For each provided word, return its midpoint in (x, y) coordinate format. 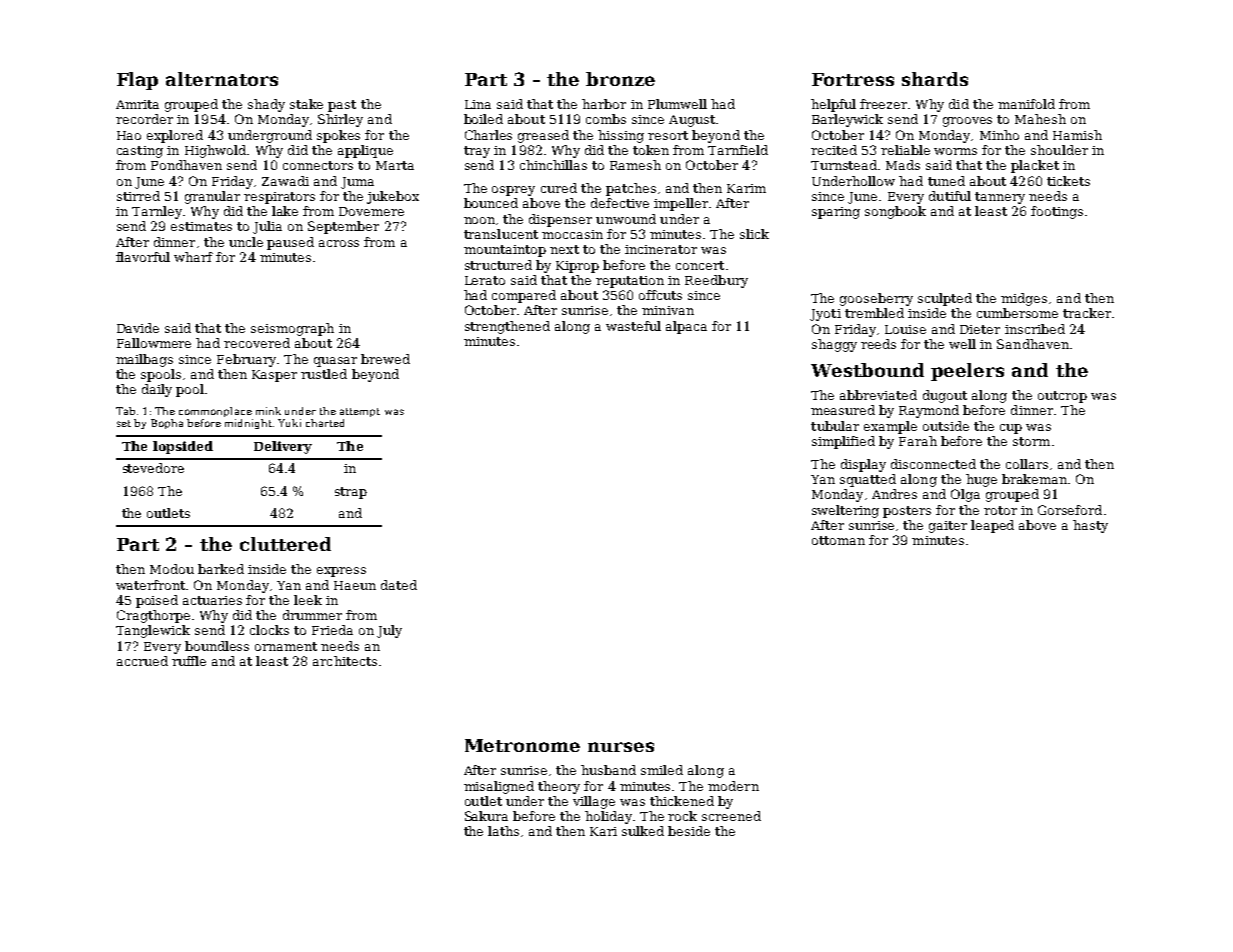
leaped (992, 526)
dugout (945, 396)
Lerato (485, 280)
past (342, 106)
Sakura (486, 816)
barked (221, 569)
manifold (1026, 104)
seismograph (292, 329)
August (692, 121)
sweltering (845, 511)
